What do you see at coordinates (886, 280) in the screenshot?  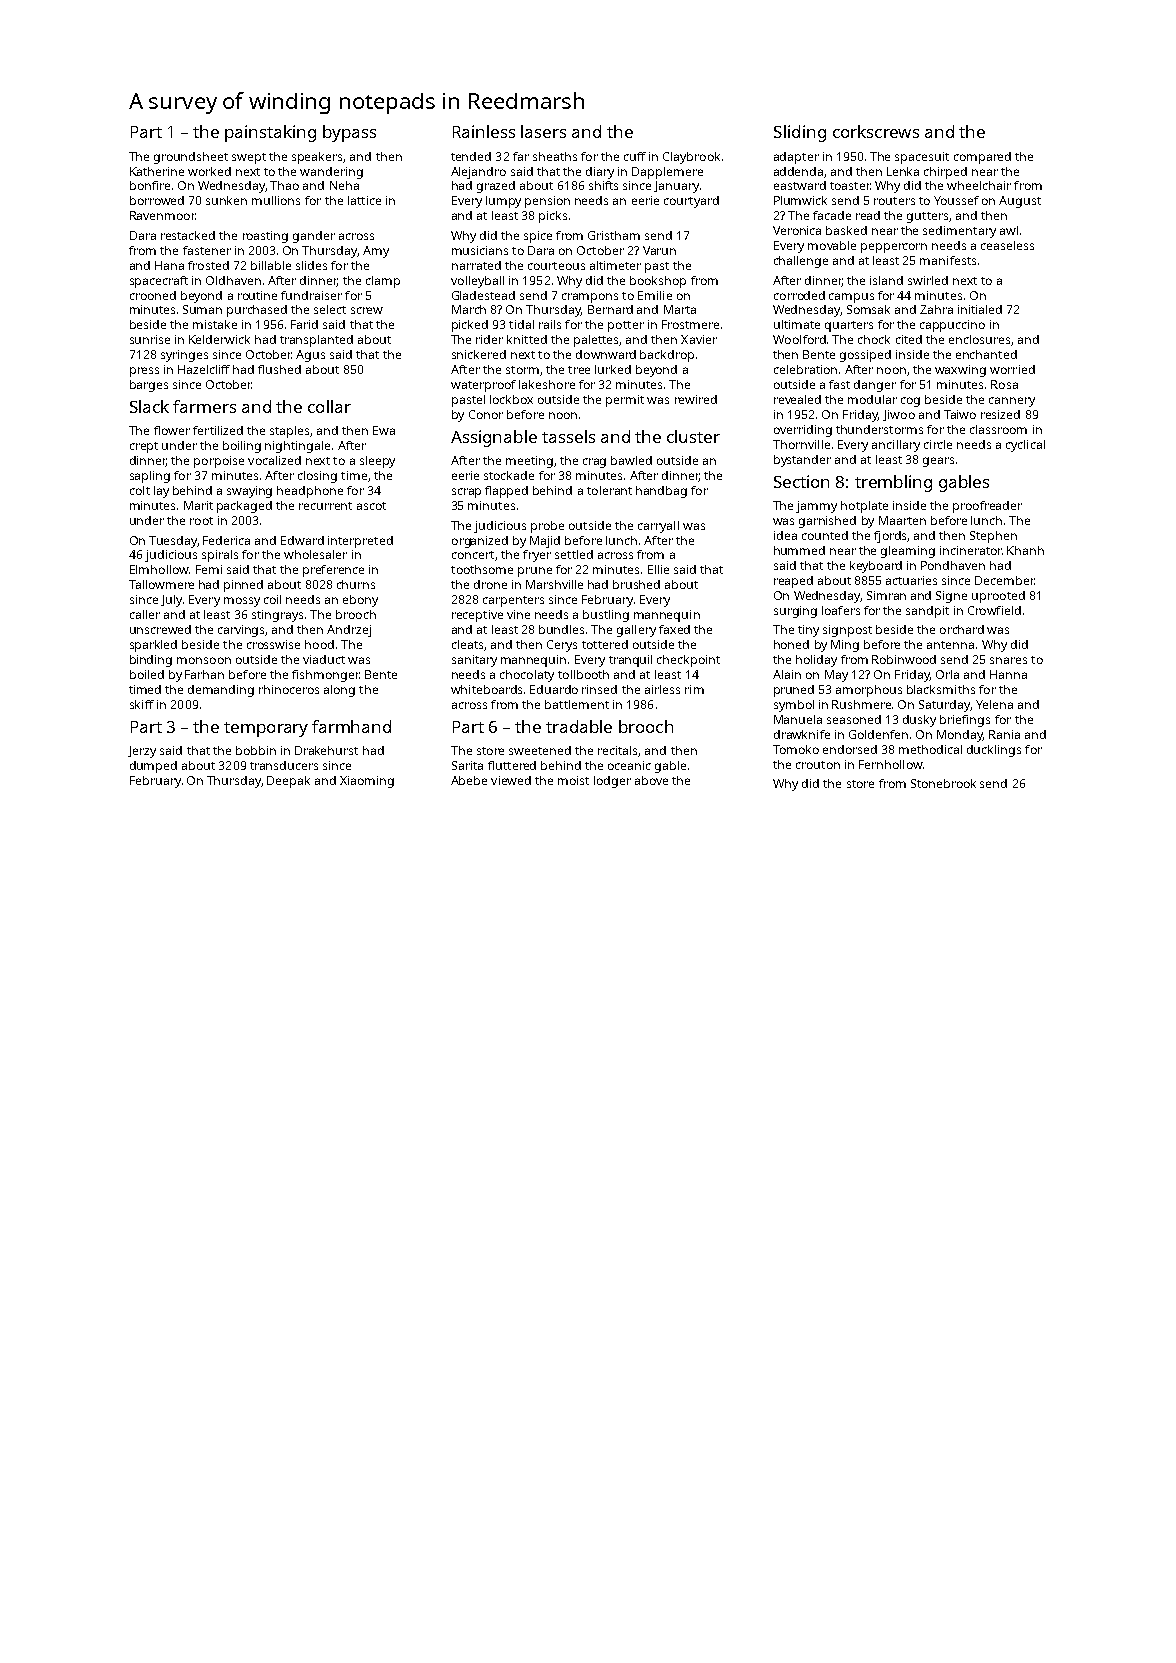 I see `island` at bounding box center [886, 280].
